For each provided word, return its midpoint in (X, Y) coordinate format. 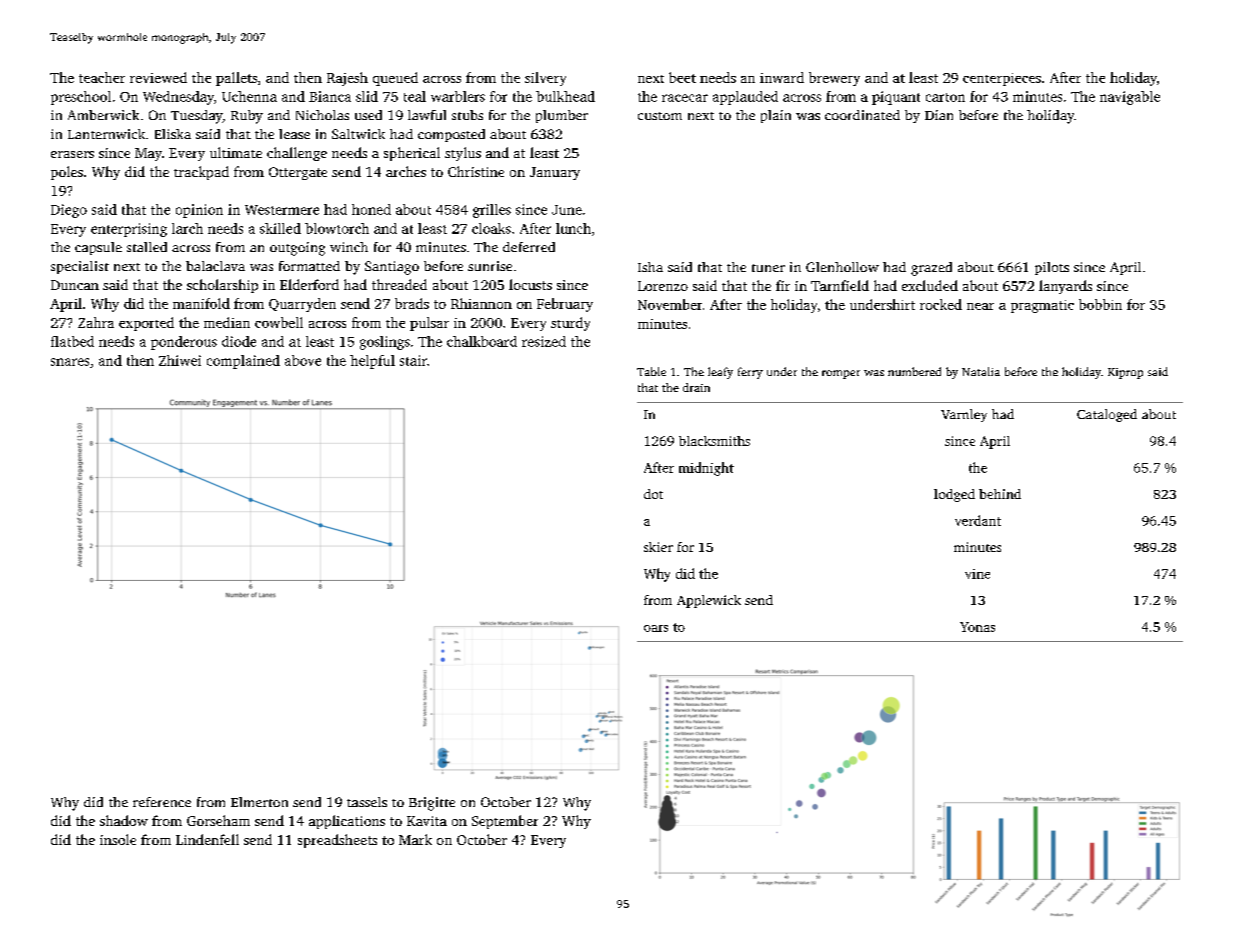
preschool (81, 98)
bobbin (1100, 304)
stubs (467, 115)
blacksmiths (714, 441)
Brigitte (432, 804)
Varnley (964, 415)
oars (656, 628)
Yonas (977, 627)
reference (162, 802)
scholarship (222, 286)
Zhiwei (180, 360)
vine (977, 574)
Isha (650, 267)
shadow (124, 820)
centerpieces (1002, 79)
